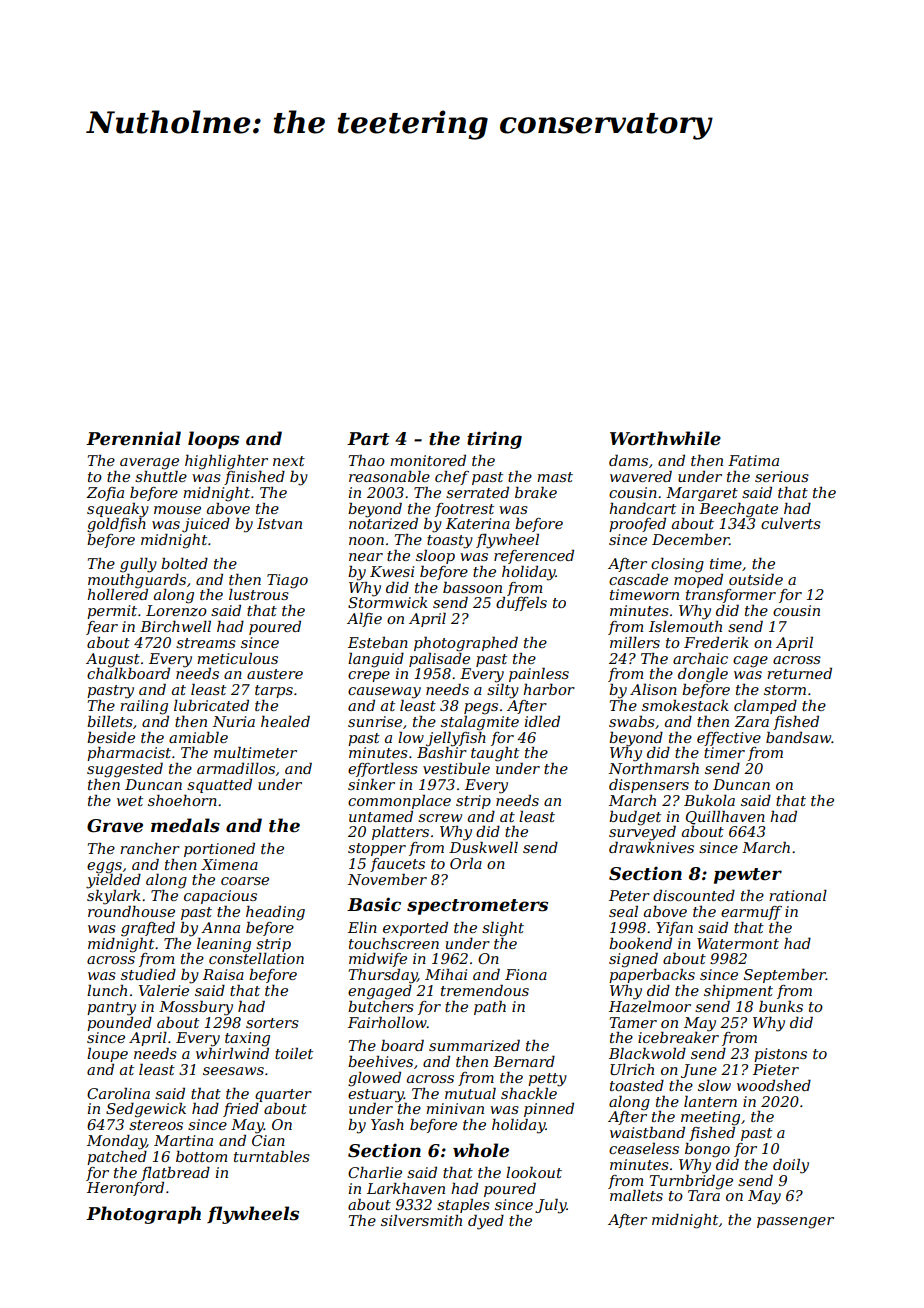  Describe the element at coordinates (133, 438) in the screenshot. I see `Perennial` at that location.
